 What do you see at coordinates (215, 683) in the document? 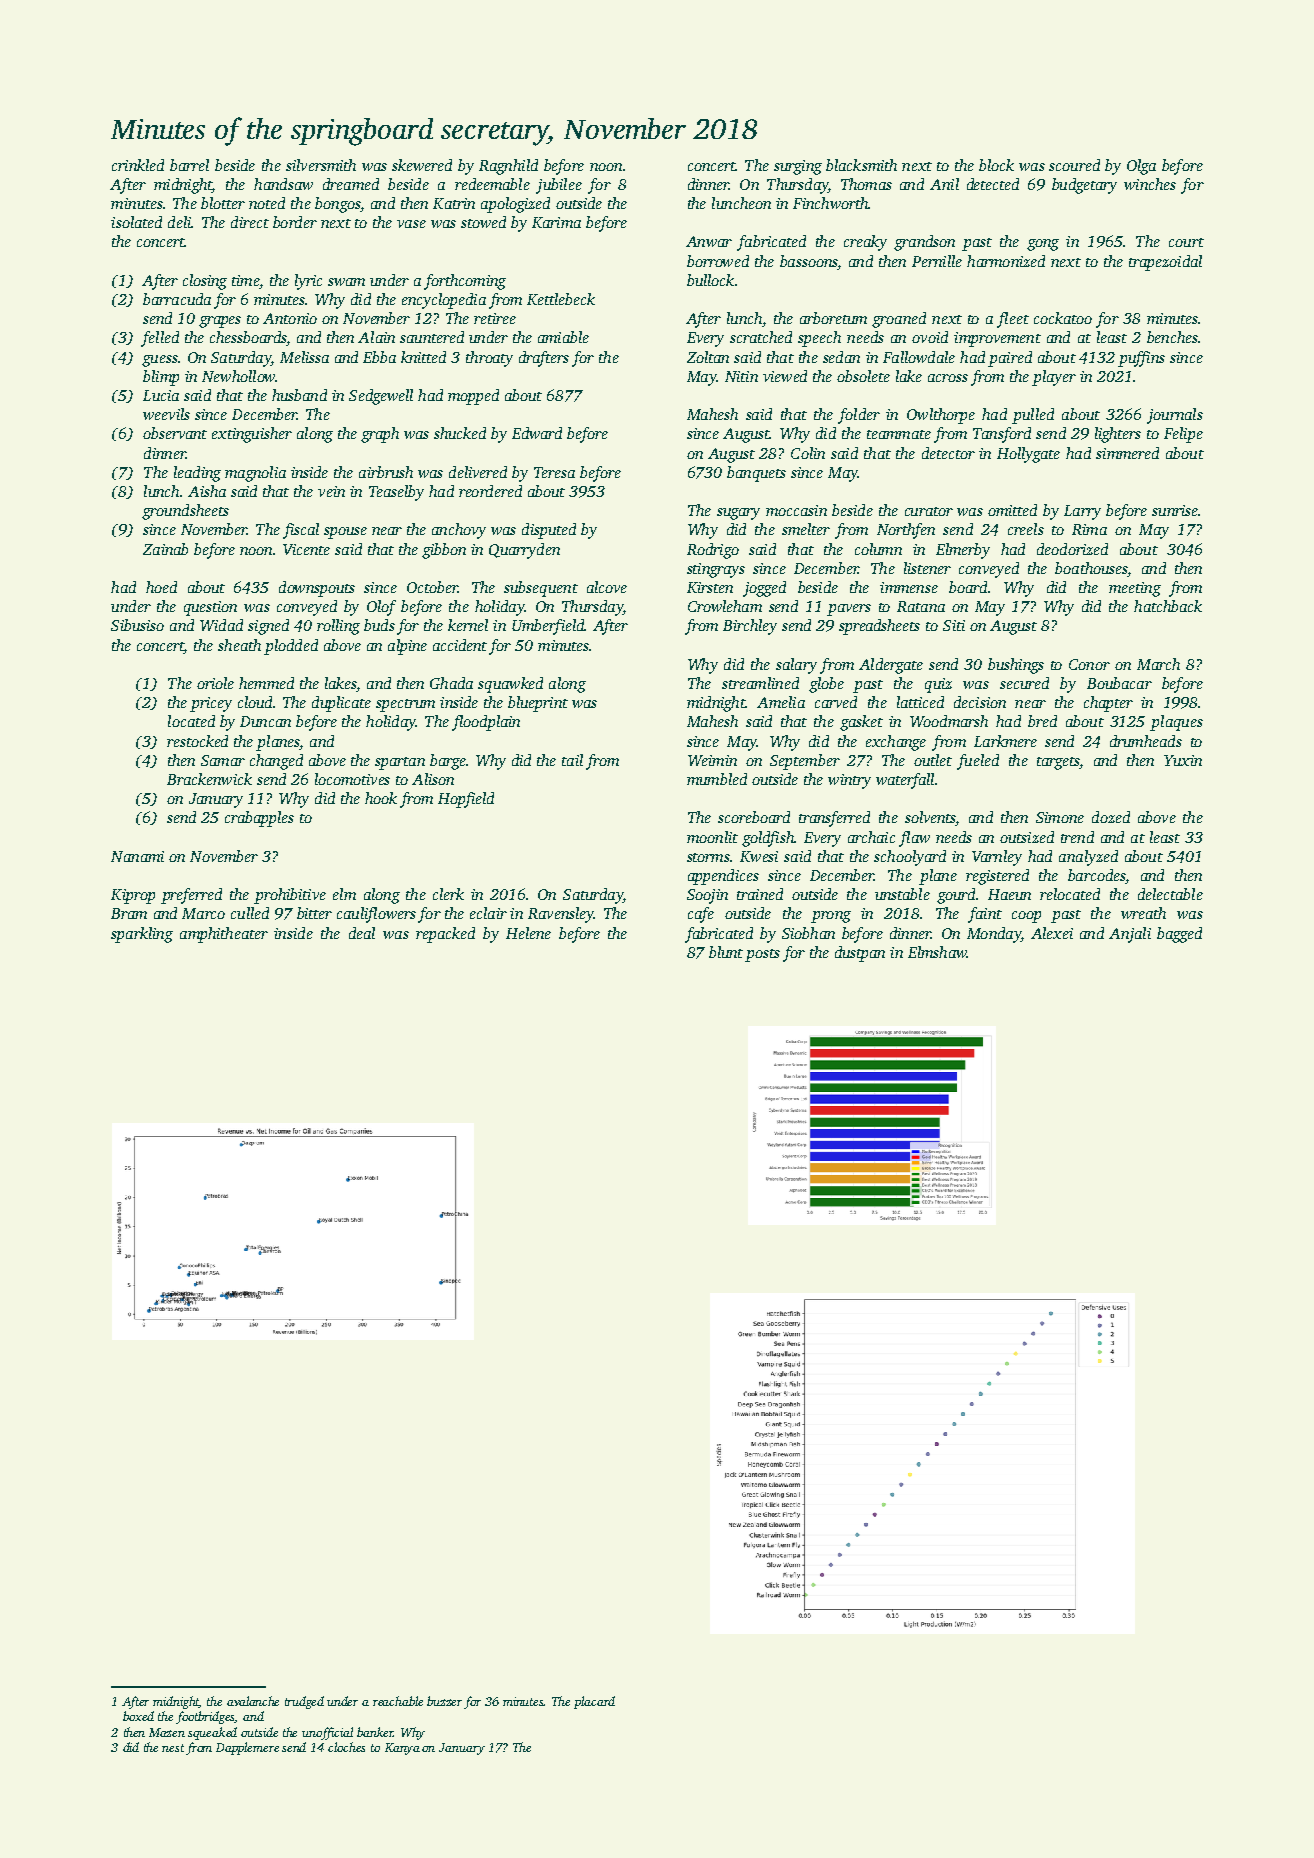
I see `oriole` at bounding box center [215, 683].
